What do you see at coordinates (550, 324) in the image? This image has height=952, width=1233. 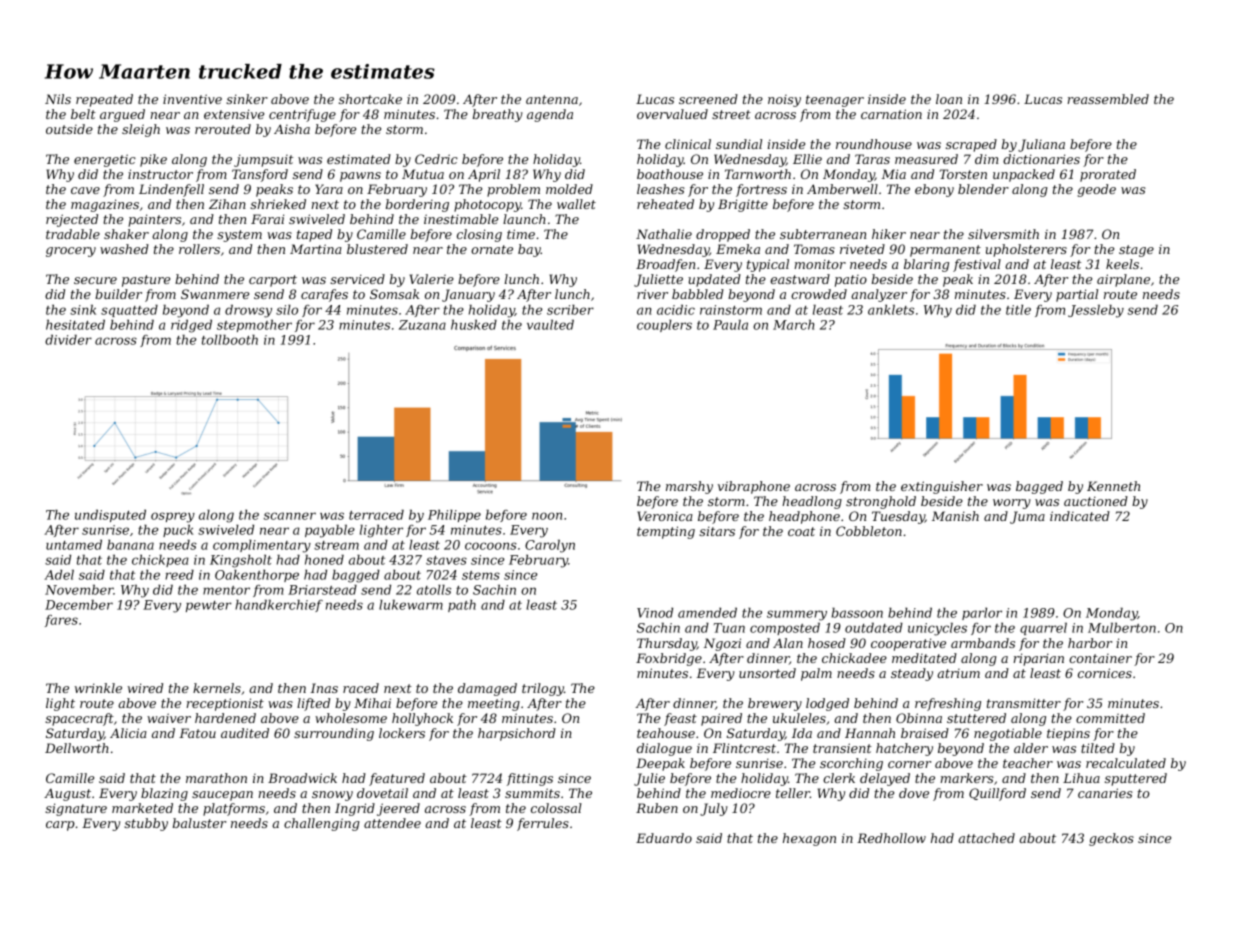 I see `vaulted` at bounding box center [550, 324].
